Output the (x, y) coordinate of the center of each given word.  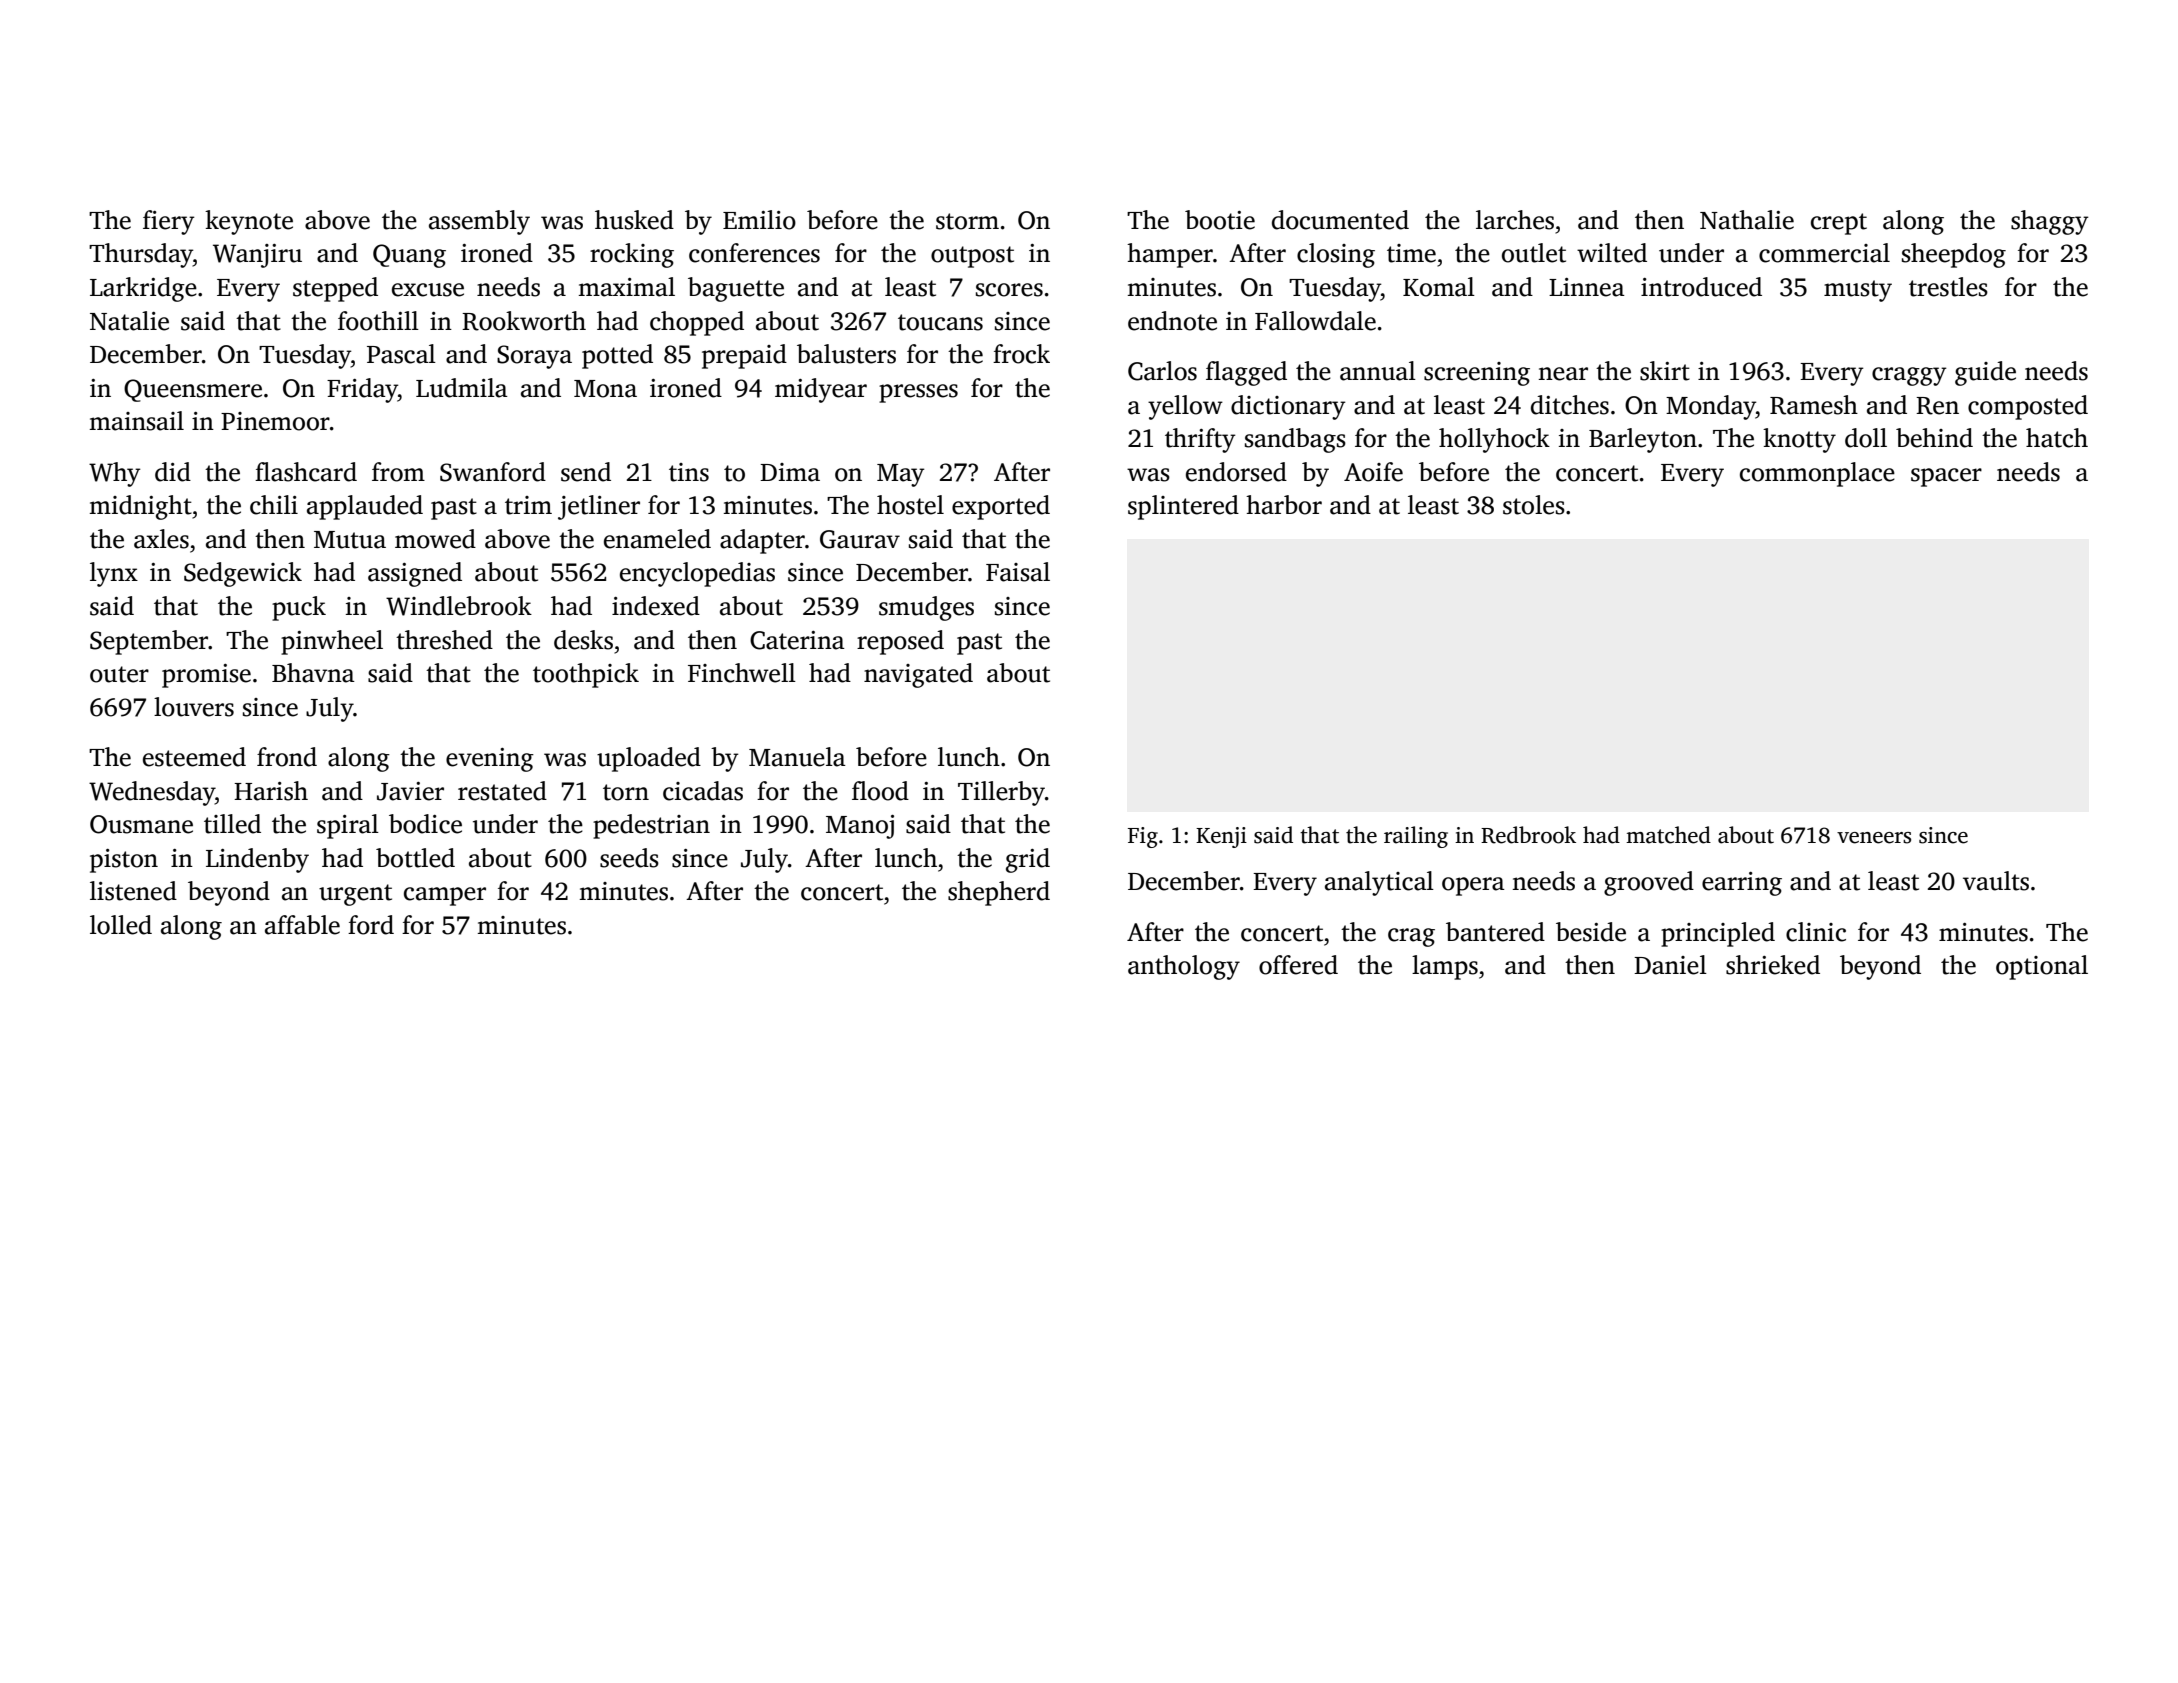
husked (634, 220)
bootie (1220, 220)
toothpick (586, 675)
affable (302, 925)
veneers (1874, 838)
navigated (918, 675)
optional (2042, 967)
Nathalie (1747, 220)
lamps (1445, 967)
